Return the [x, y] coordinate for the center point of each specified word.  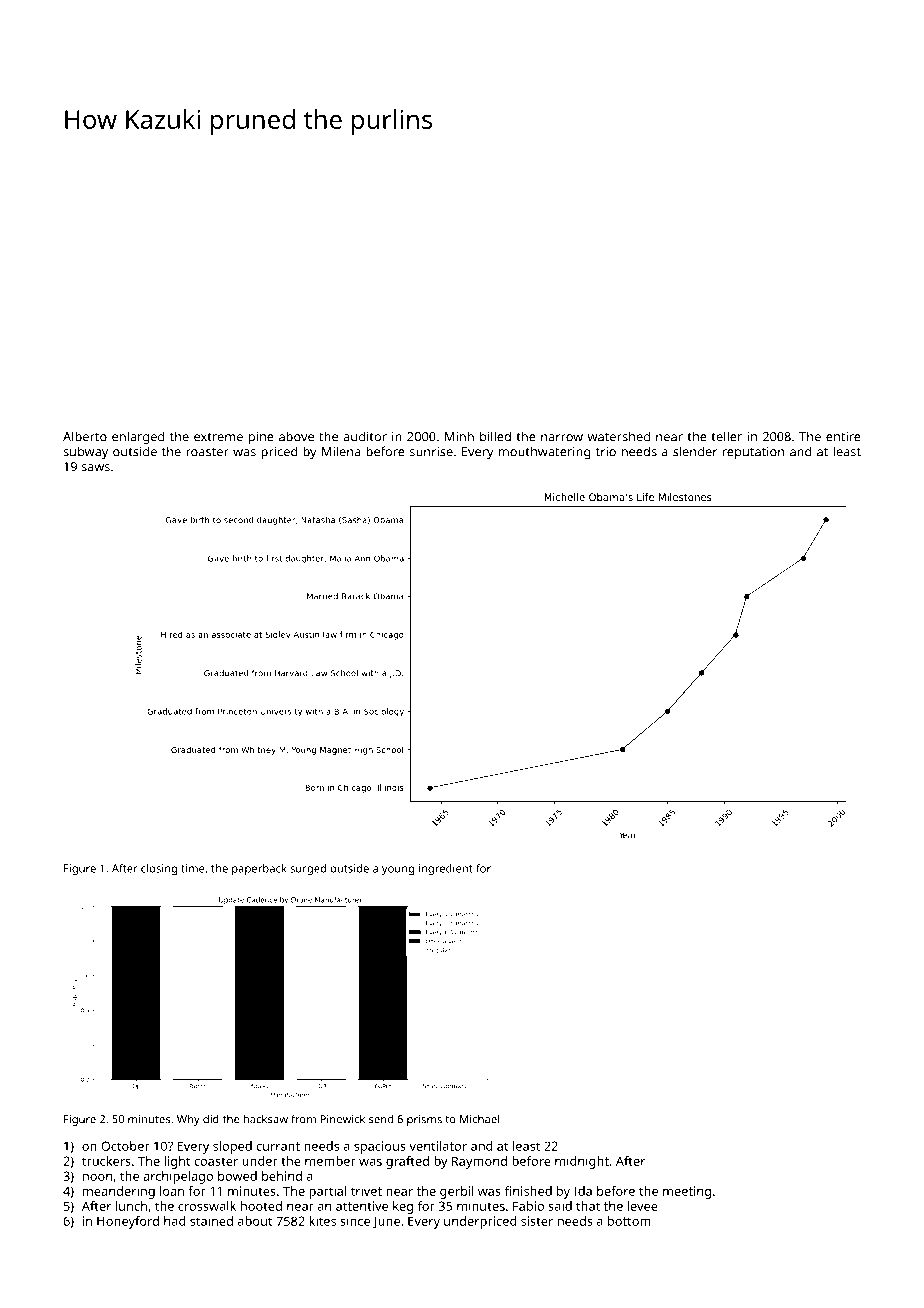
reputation [753, 453]
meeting [687, 1192]
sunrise [431, 452]
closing [159, 869]
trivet [366, 1191]
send [381, 1119]
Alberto [85, 436]
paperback [259, 869]
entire [843, 437]
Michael [479, 1119]
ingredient [446, 869]
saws [95, 468]
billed [495, 436]
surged [308, 869]
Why [188, 1120]
